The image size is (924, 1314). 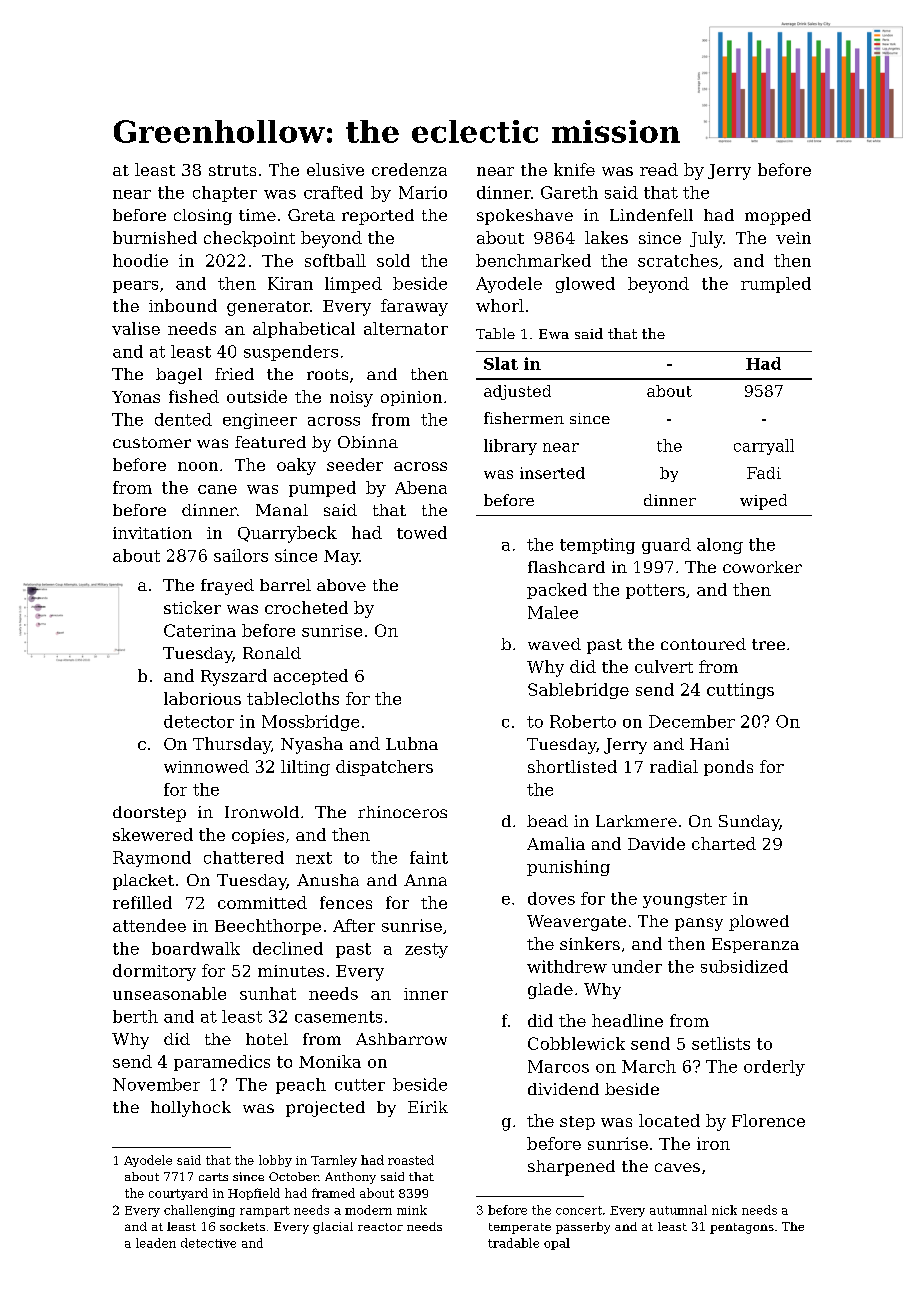 I want to click on invitation, so click(x=152, y=533).
